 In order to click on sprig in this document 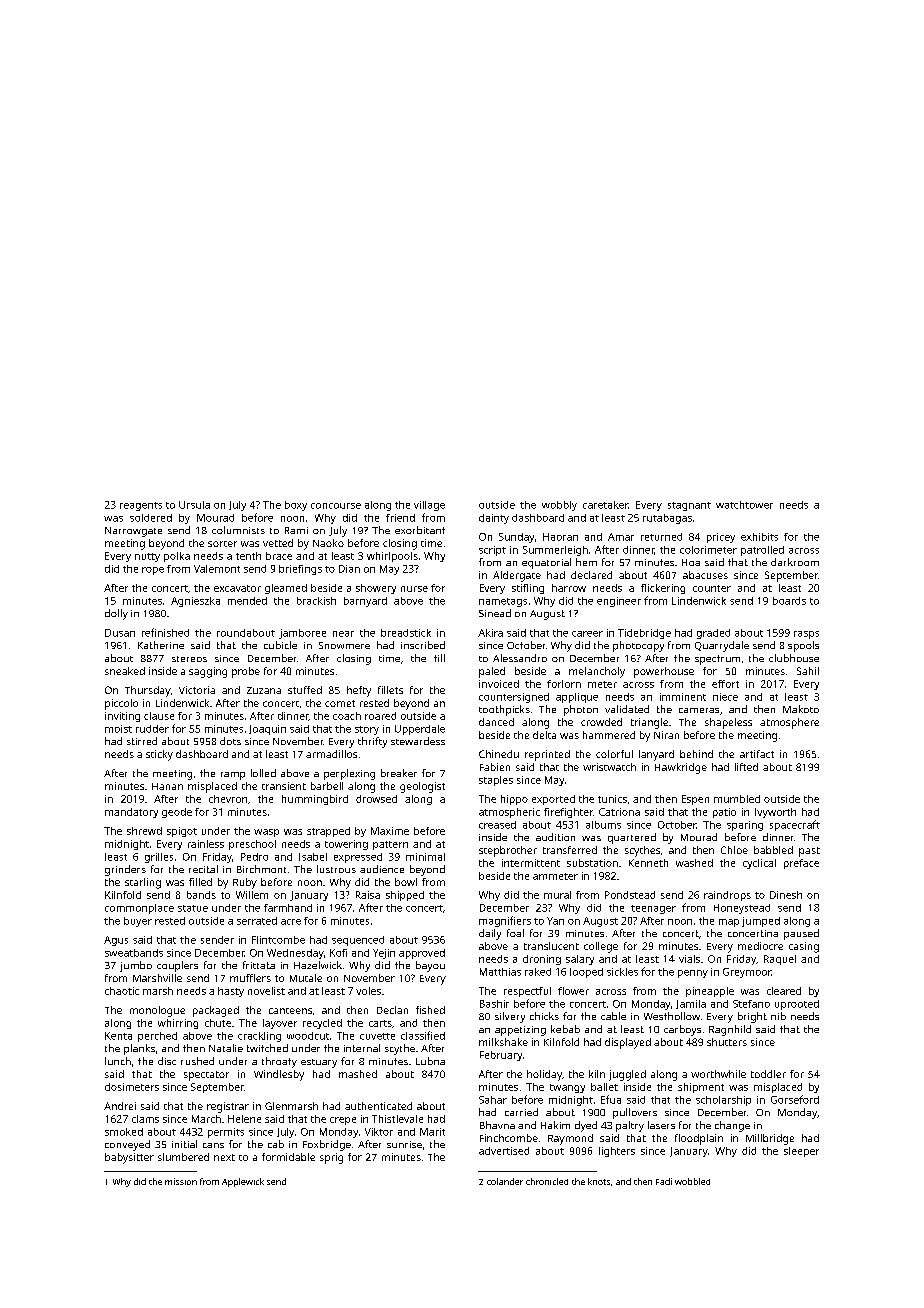, I will do `click(331, 1158)`.
